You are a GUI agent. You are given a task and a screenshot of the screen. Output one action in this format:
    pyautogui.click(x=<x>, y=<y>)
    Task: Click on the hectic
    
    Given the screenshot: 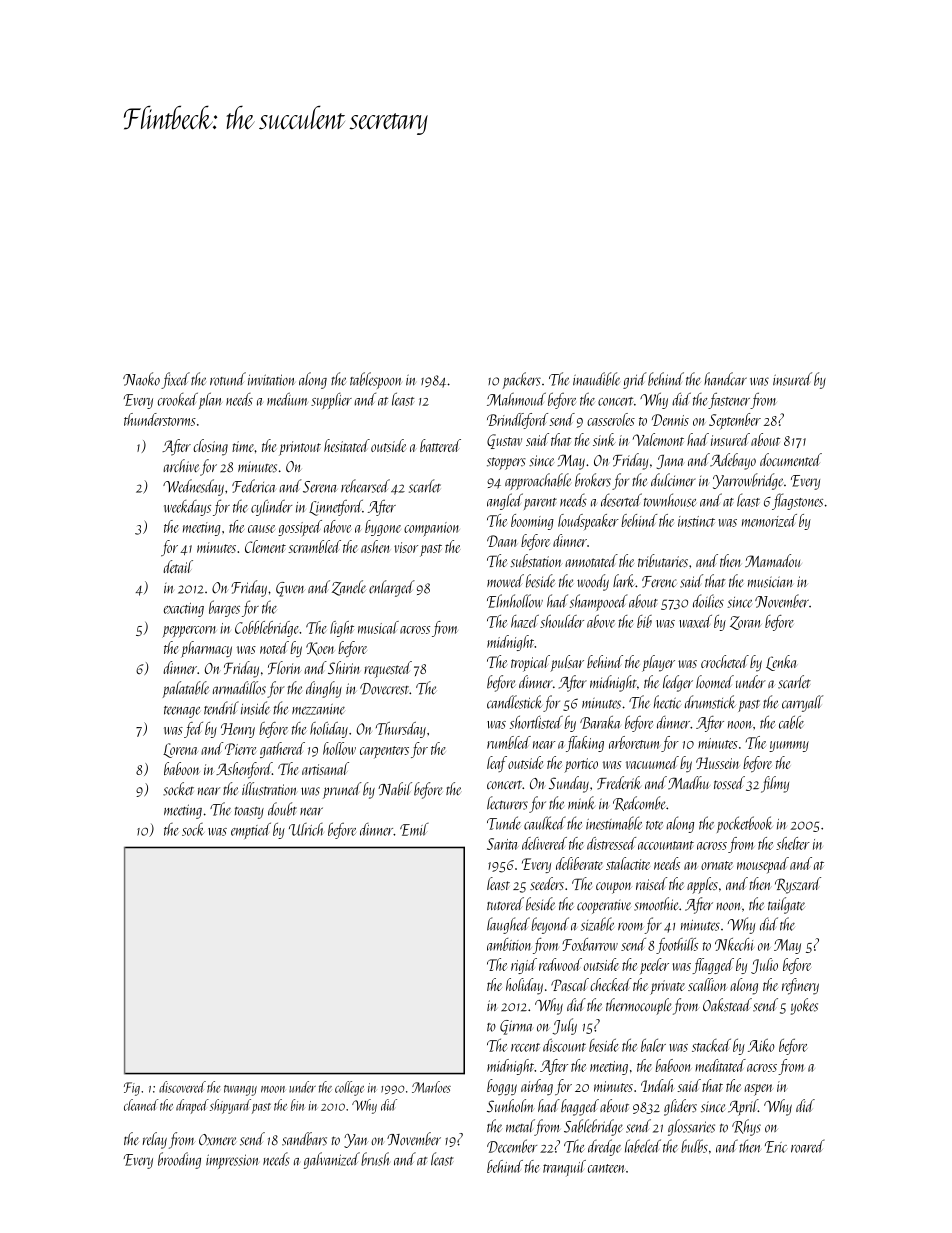 What is the action you would take?
    pyautogui.click(x=667, y=702)
